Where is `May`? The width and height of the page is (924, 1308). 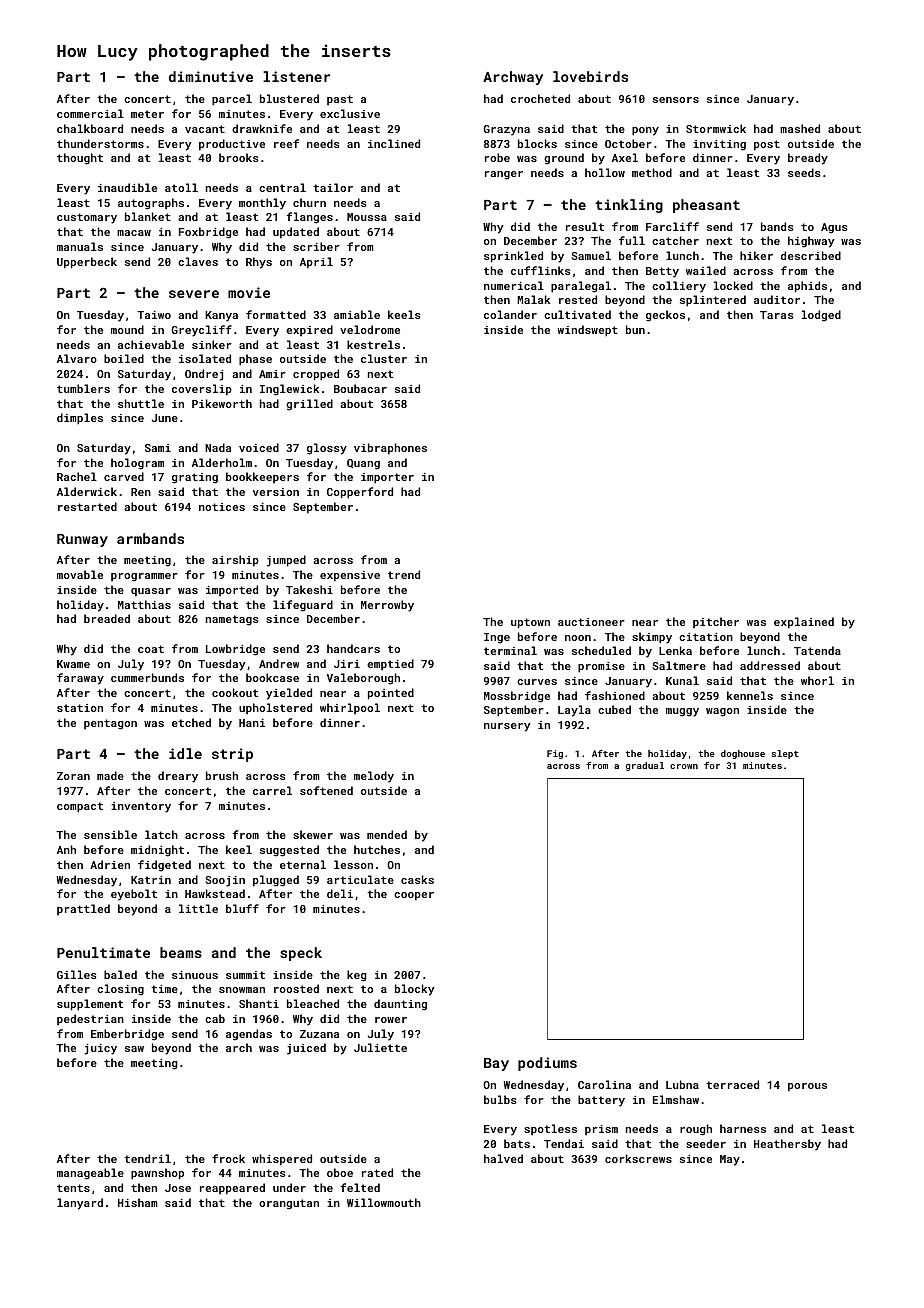
May is located at coordinates (730, 1160).
